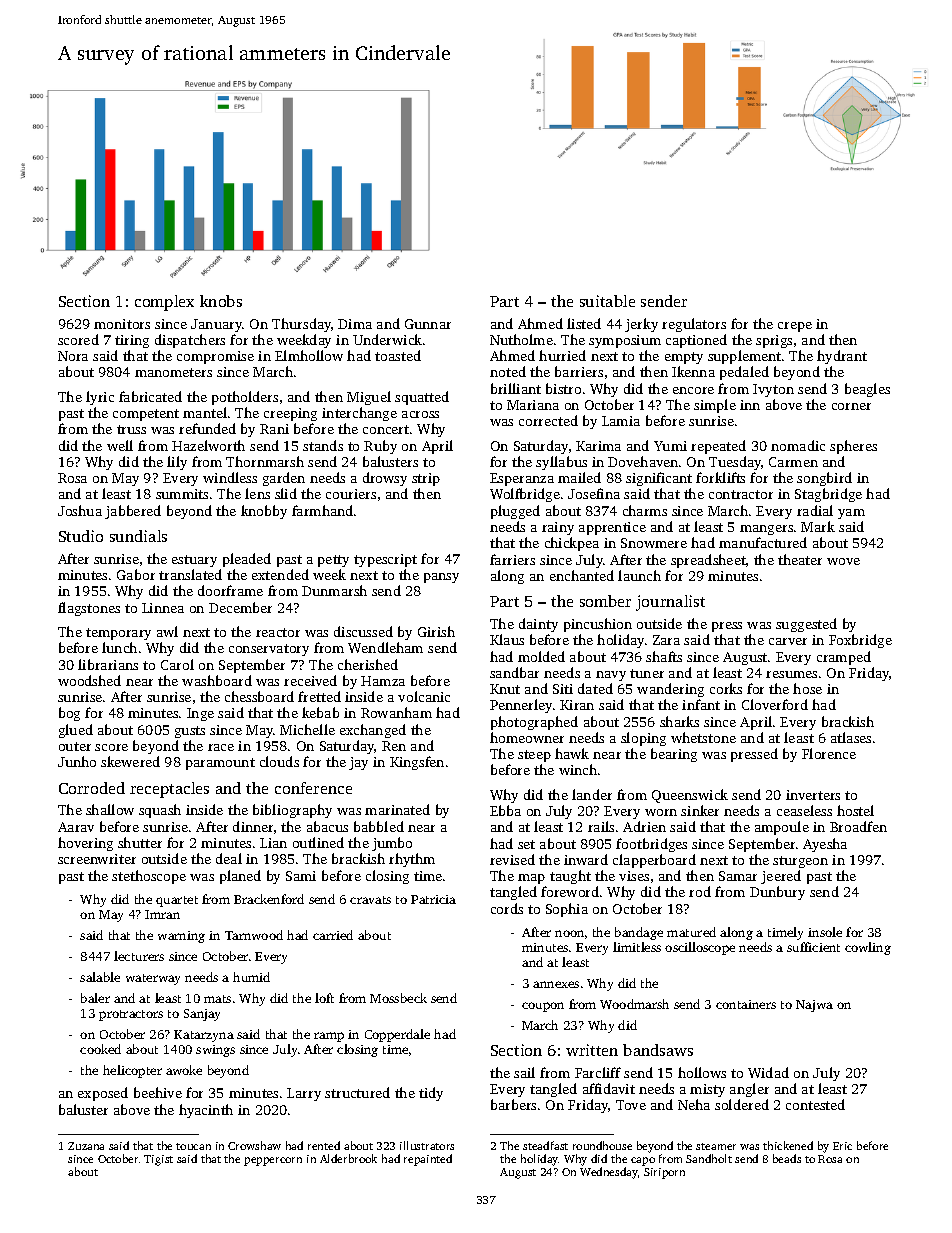 Image resolution: width=952 pixels, height=1233 pixels. Describe the element at coordinates (81, 536) in the screenshot. I see `Studio` at that location.
